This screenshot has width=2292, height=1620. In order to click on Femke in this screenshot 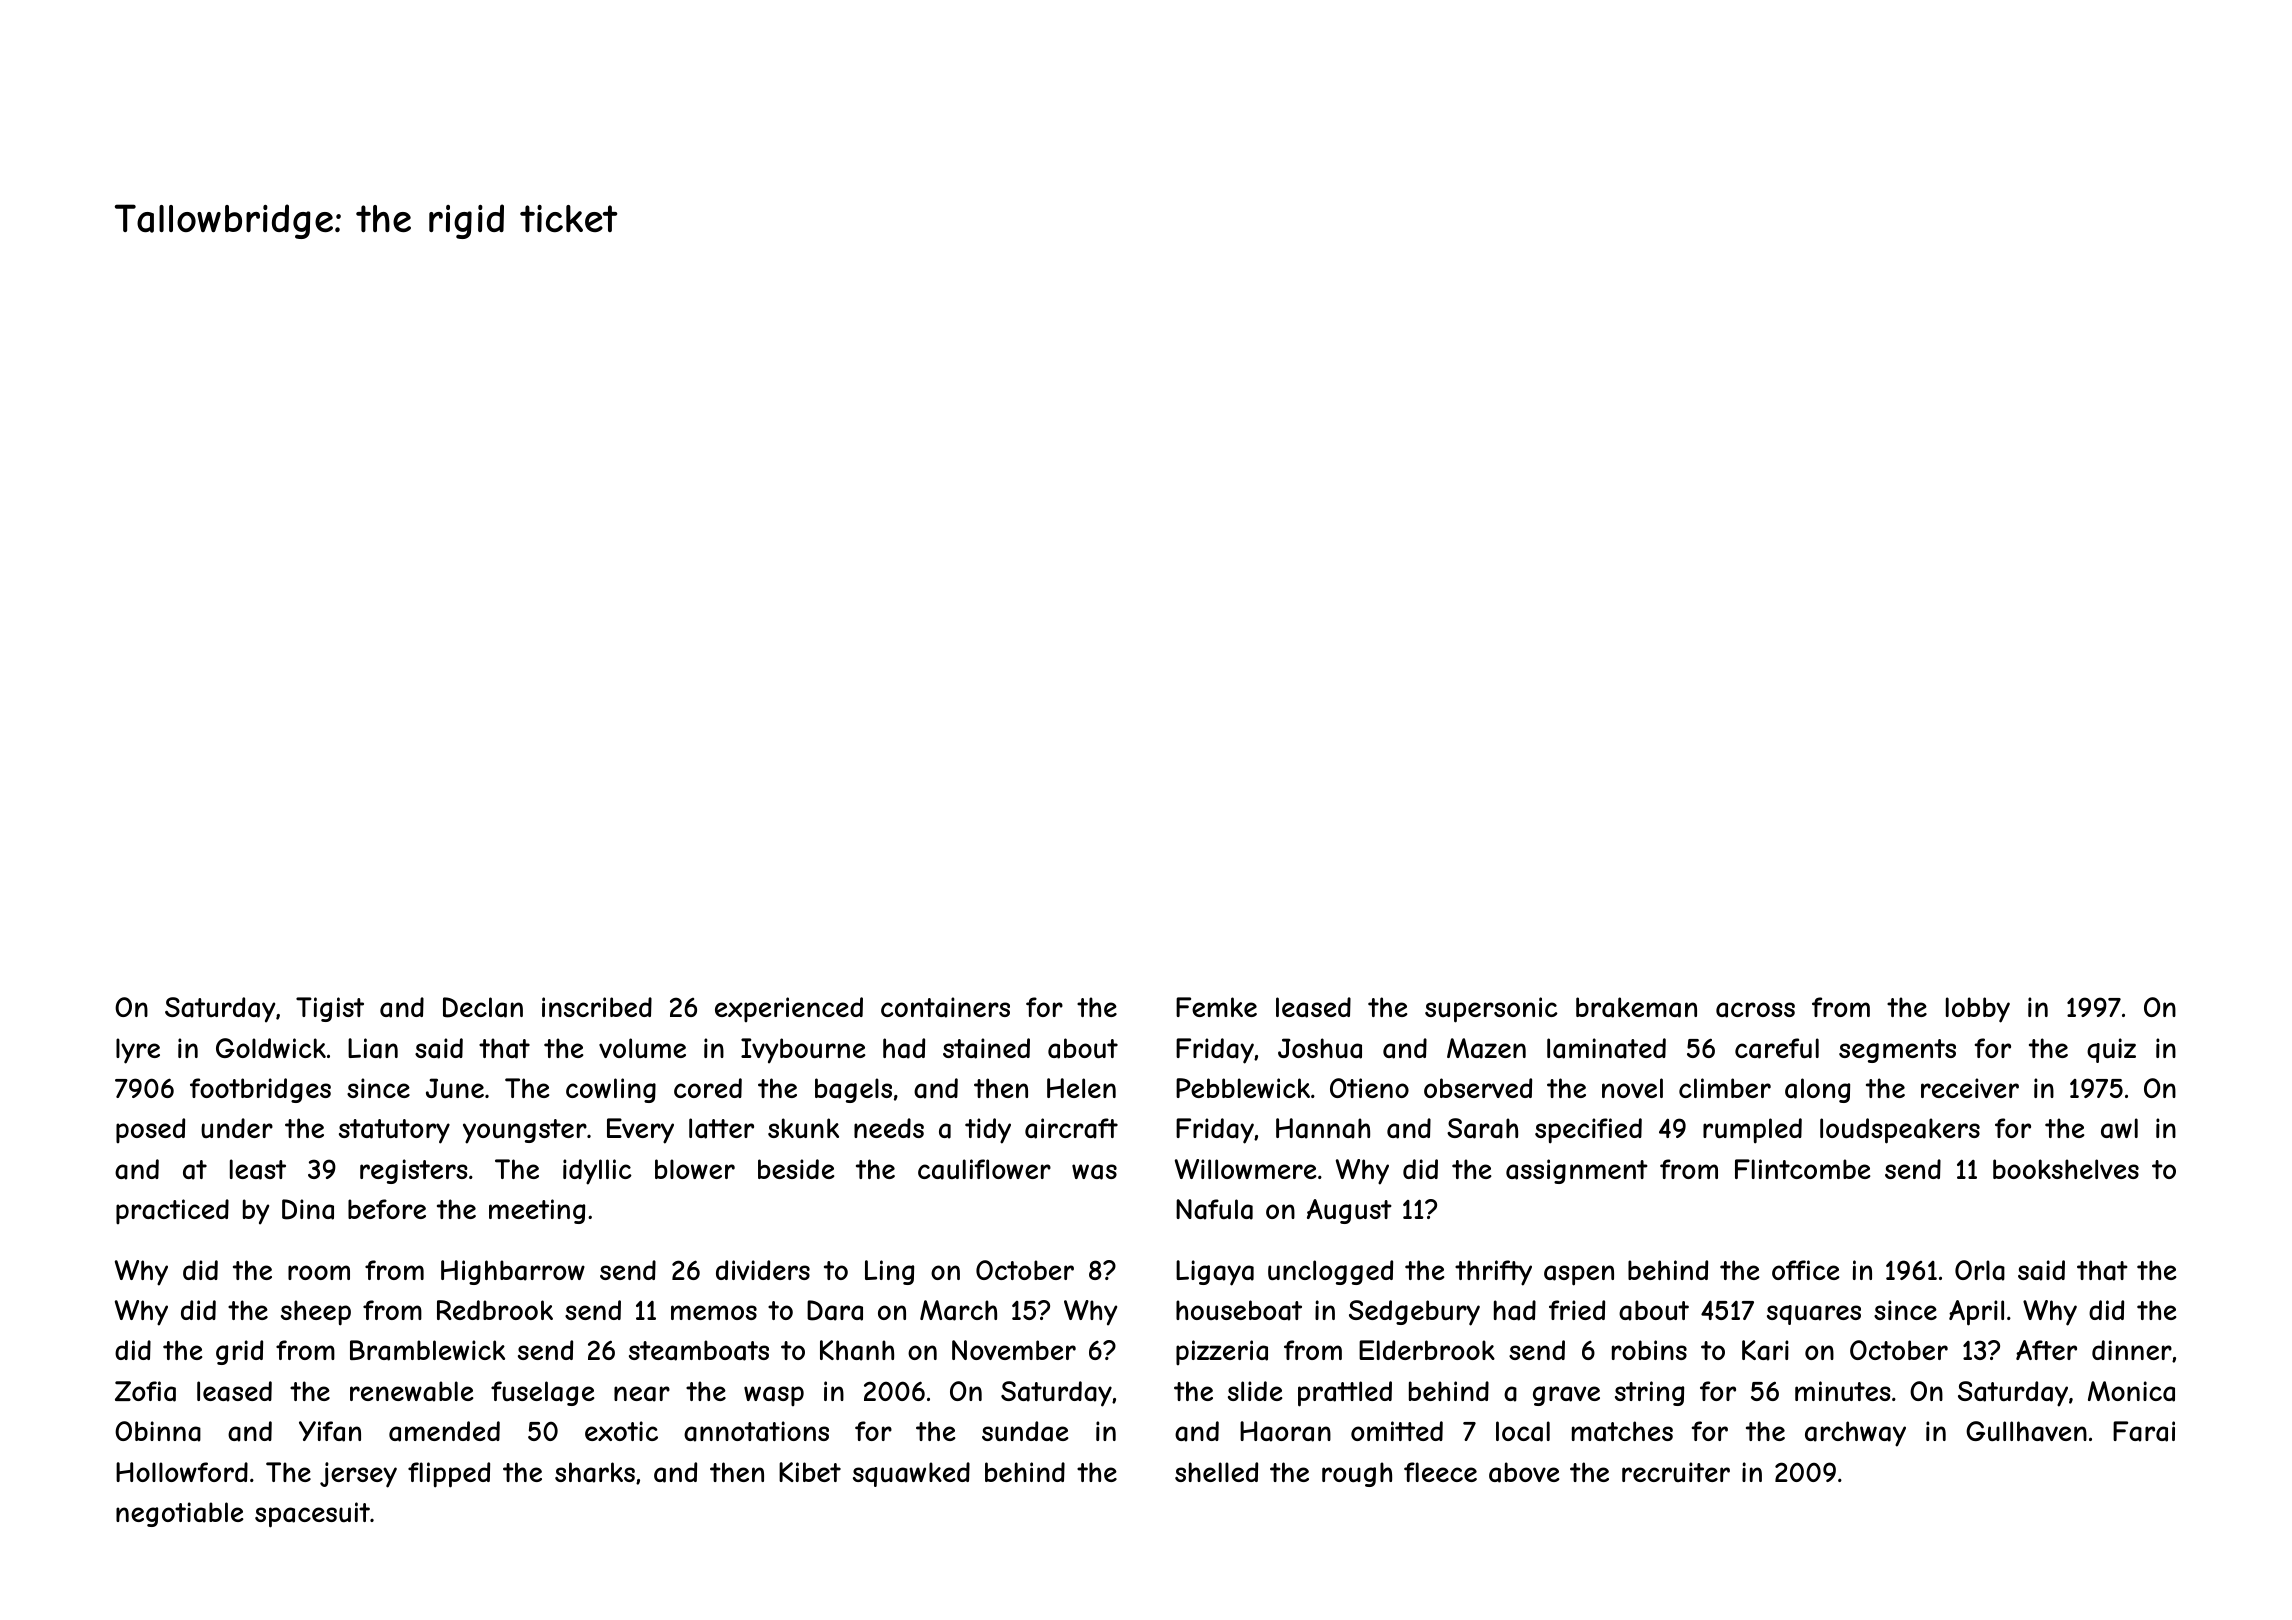, I will do `click(1216, 1007)`.
